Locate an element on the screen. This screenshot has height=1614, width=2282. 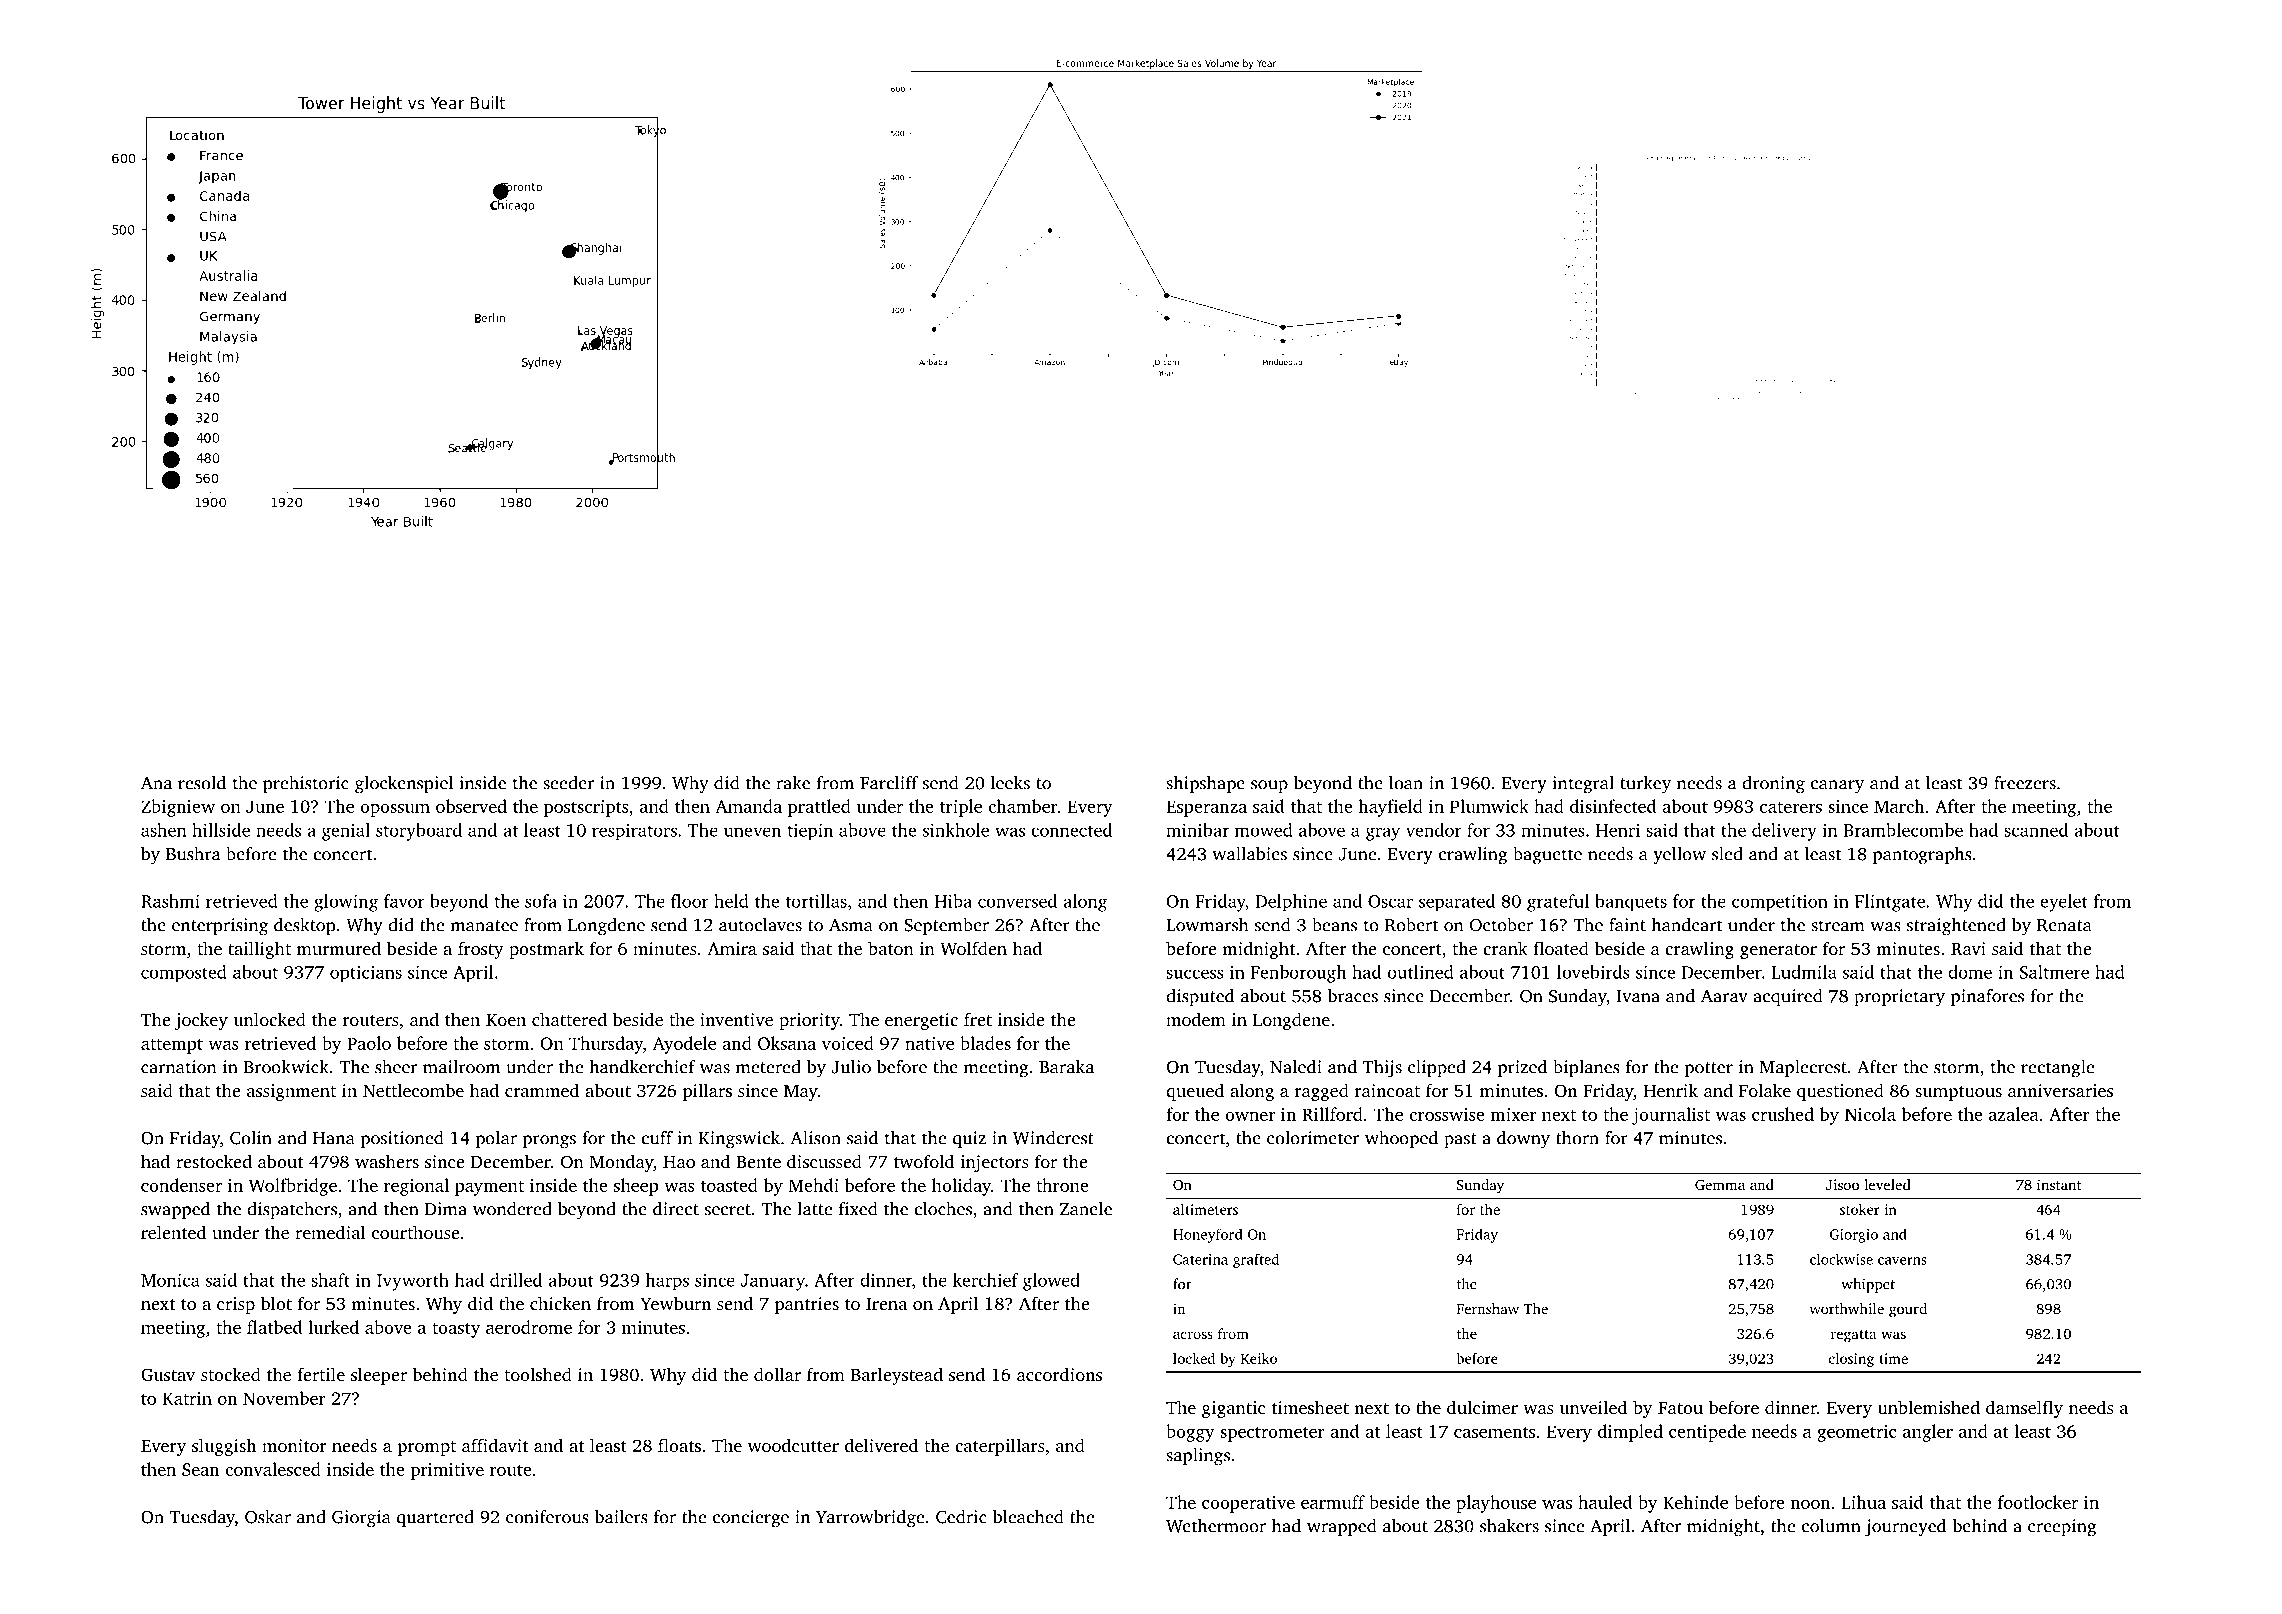
Oskar is located at coordinates (268, 1517).
